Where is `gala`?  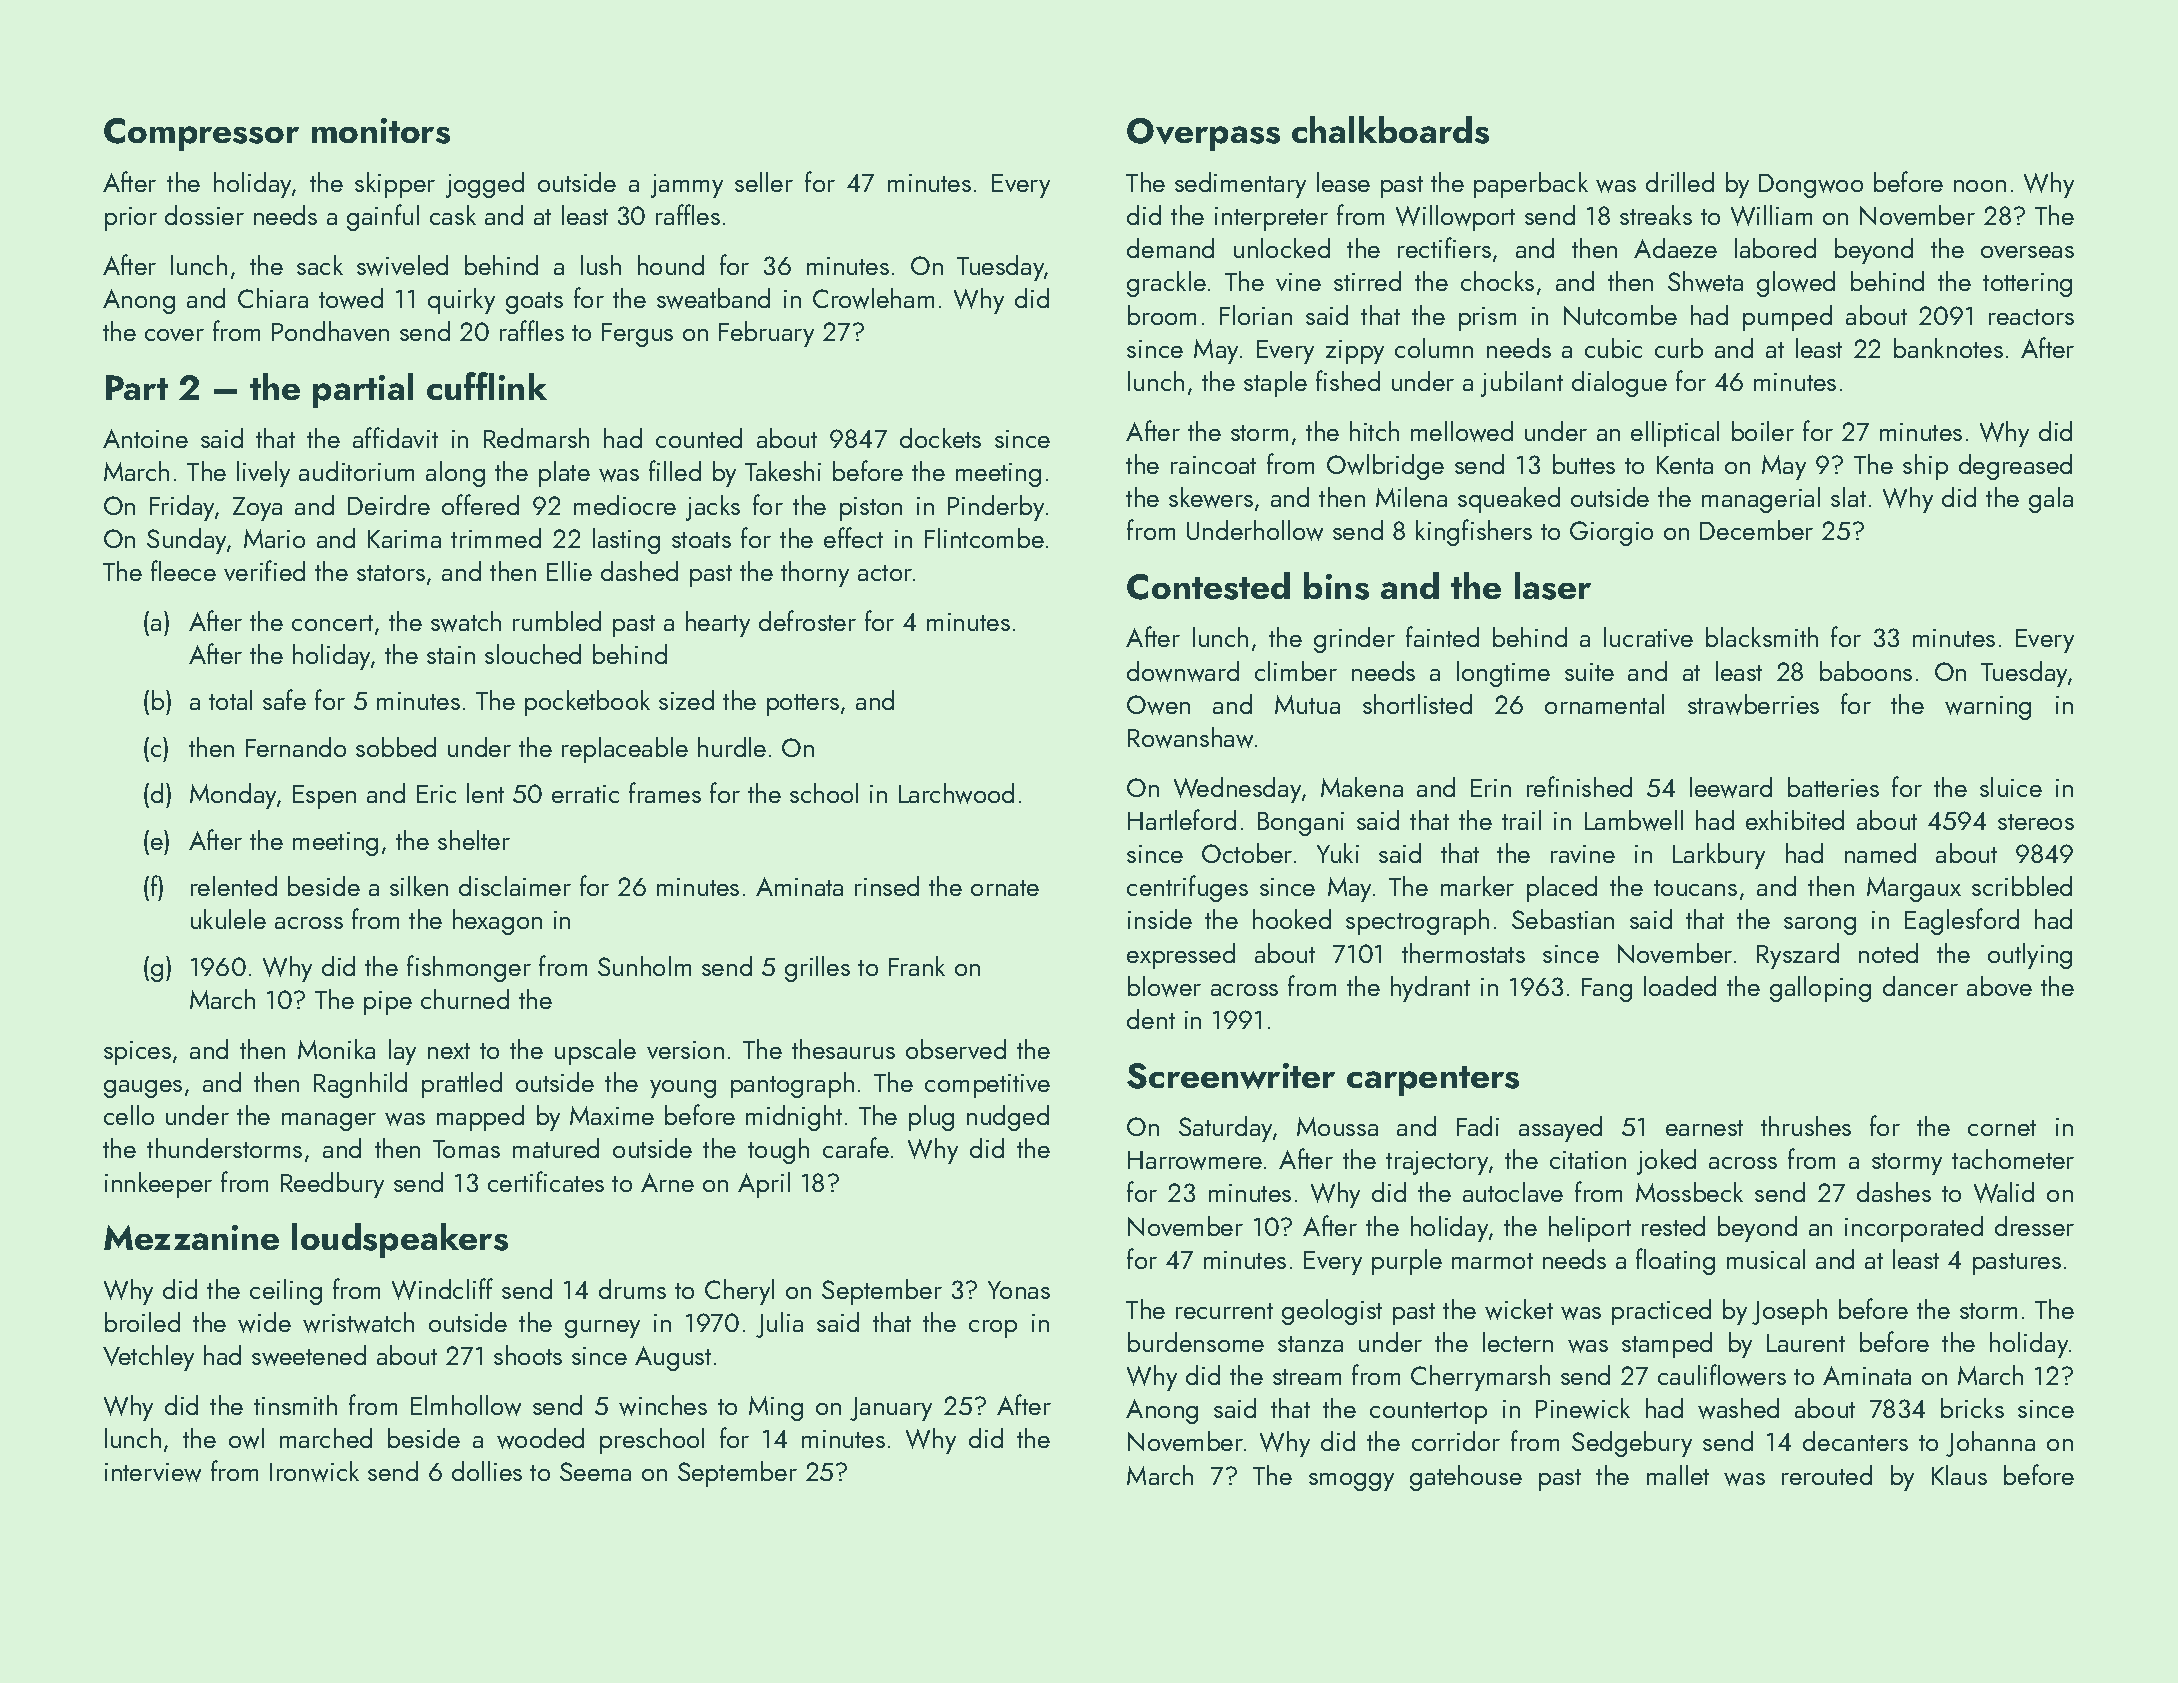 gala is located at coordinates (2051, 500).
